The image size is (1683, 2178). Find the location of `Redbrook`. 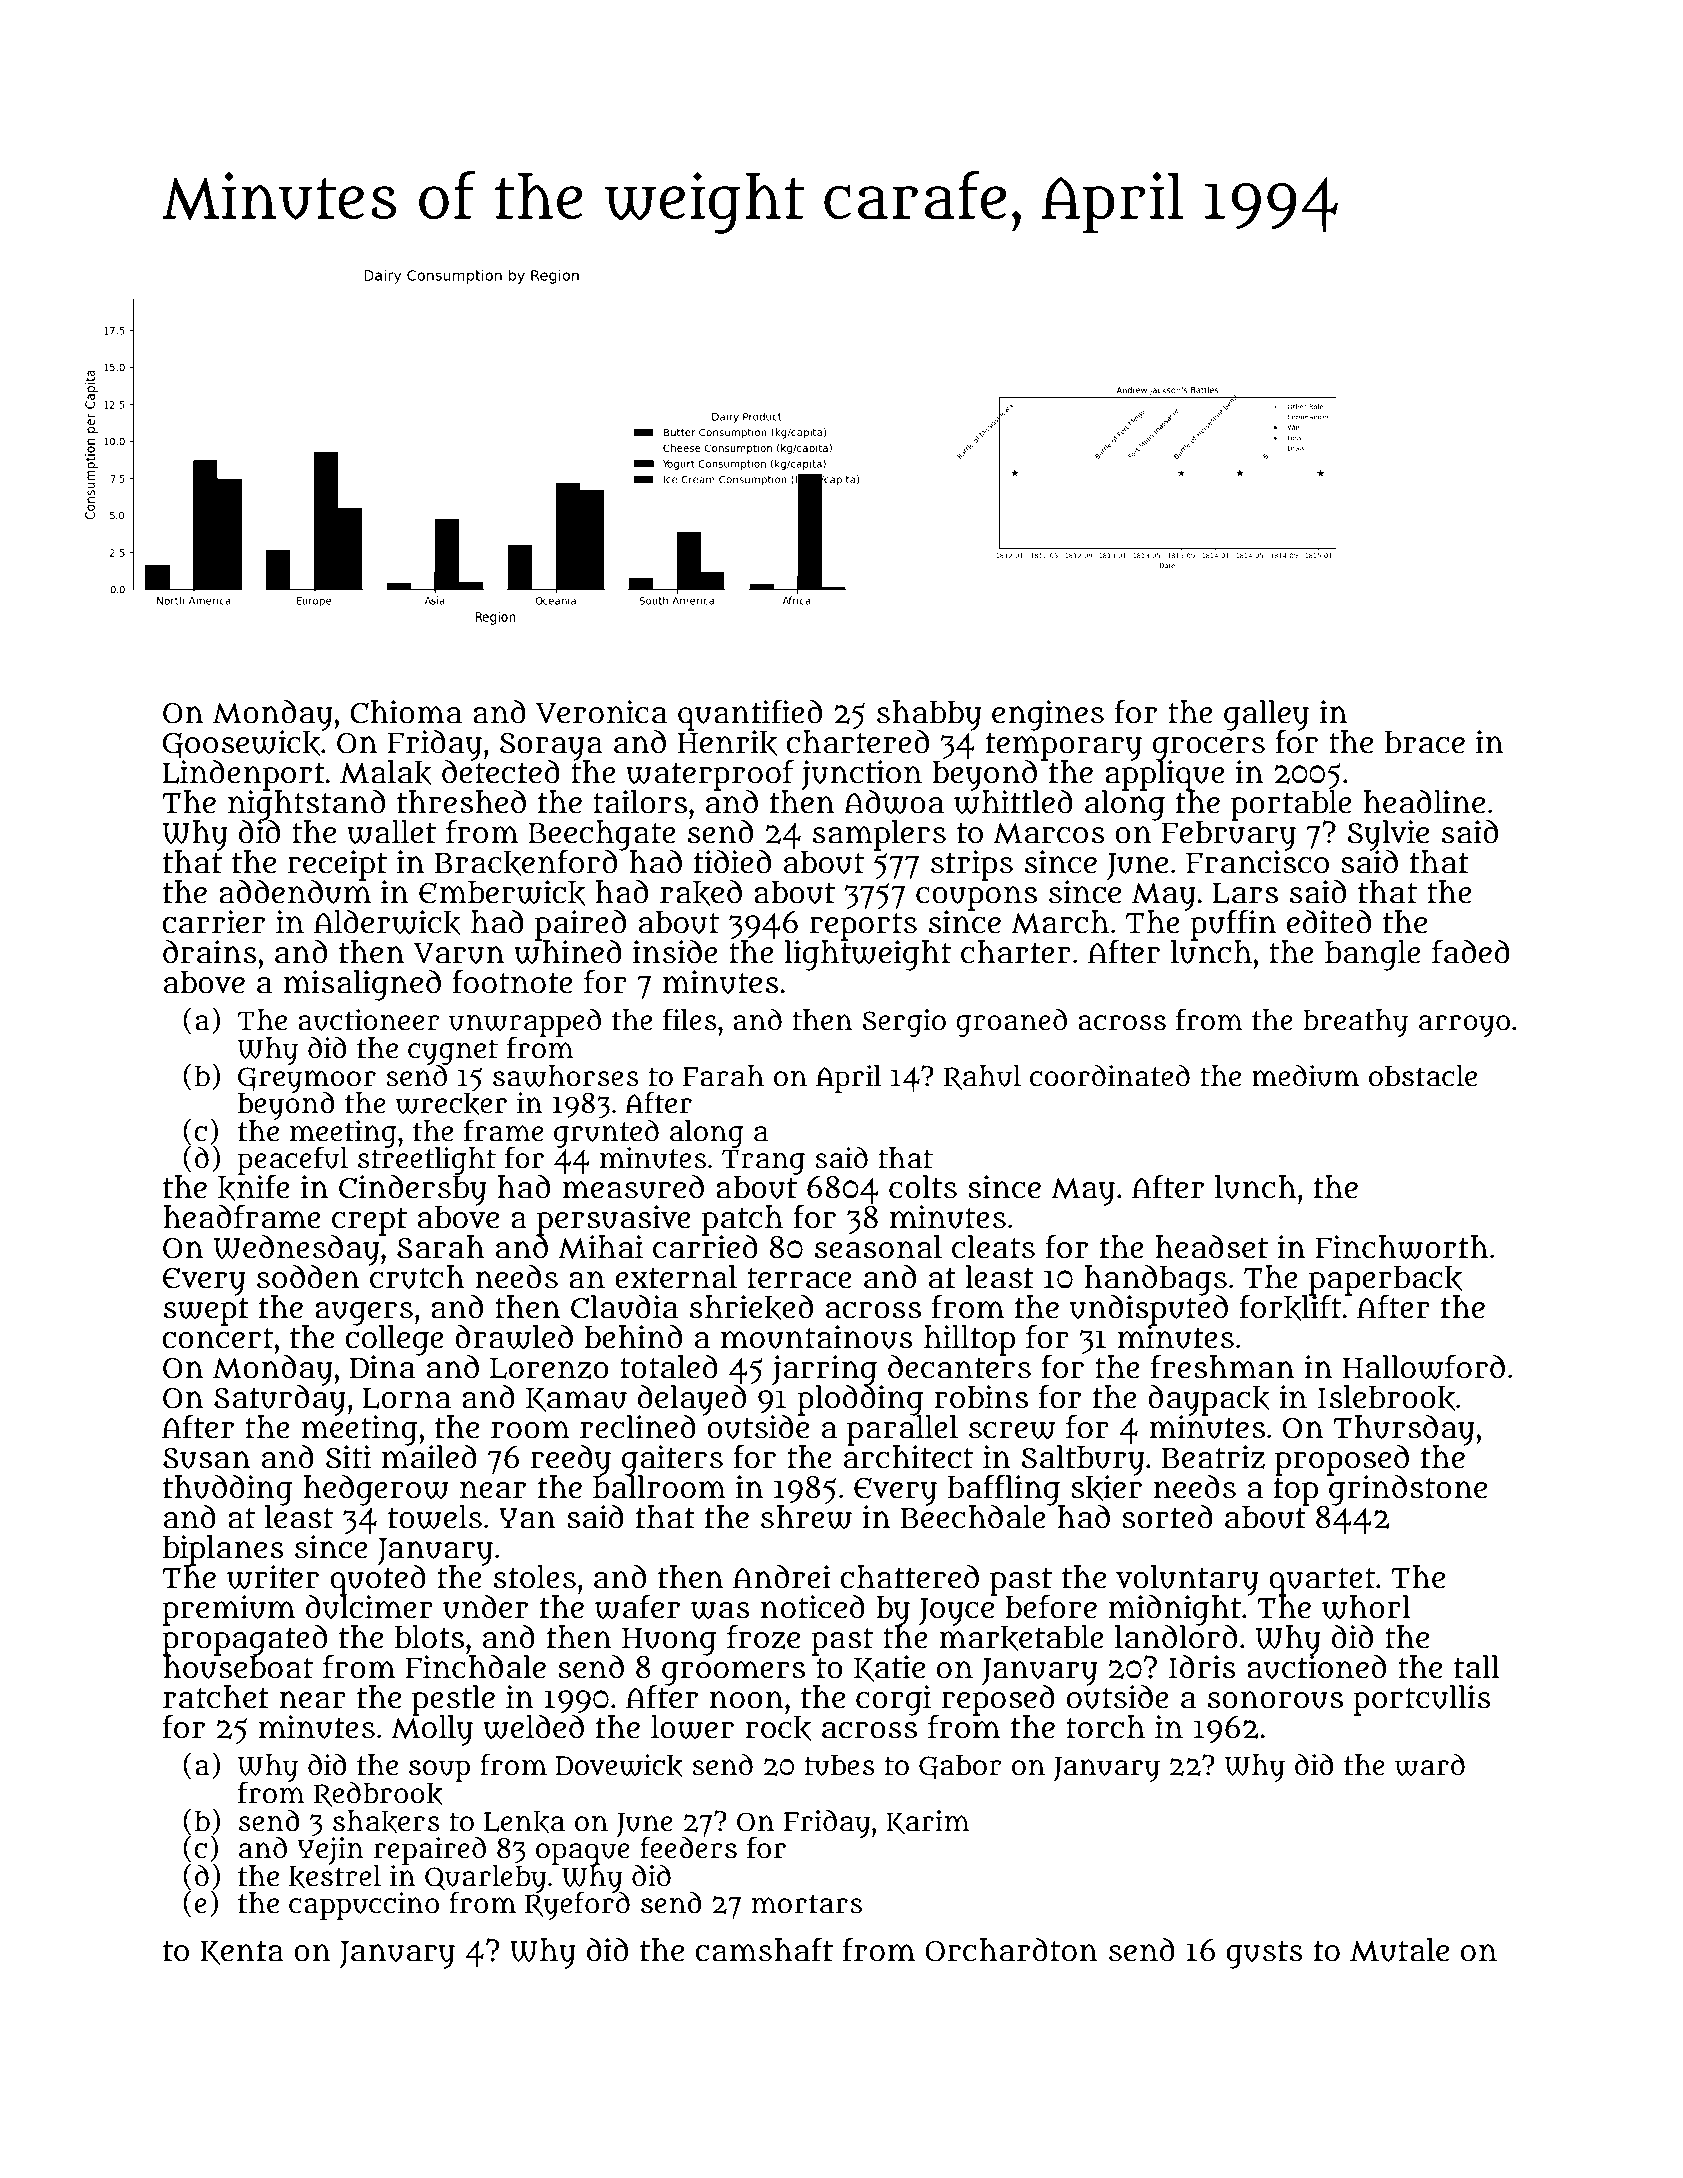

Redbrook is located at coordinates (378, 1794).
